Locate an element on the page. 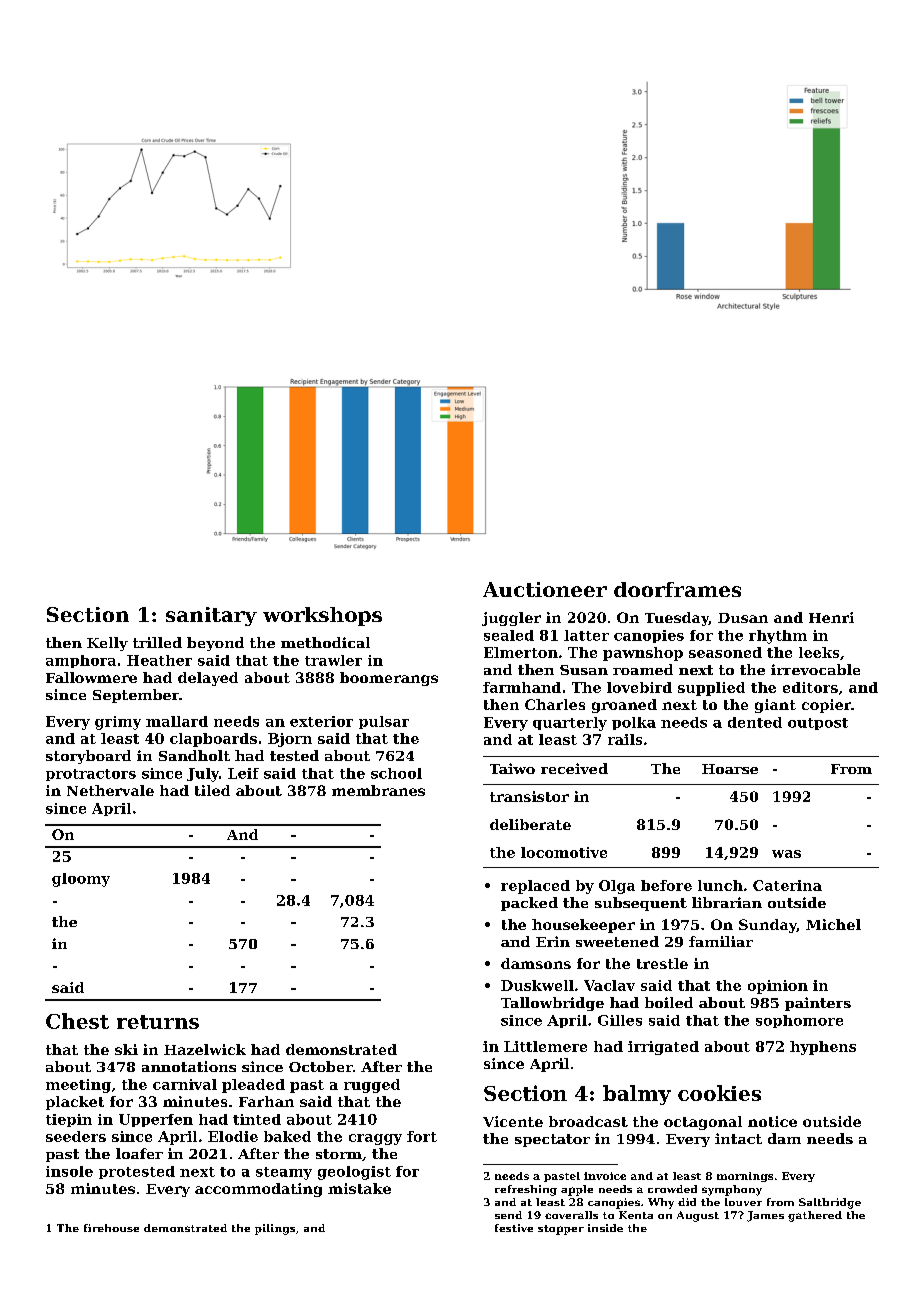 The height and width of the image is (1308, 924). protractors is located at coordinates (91, 775).
